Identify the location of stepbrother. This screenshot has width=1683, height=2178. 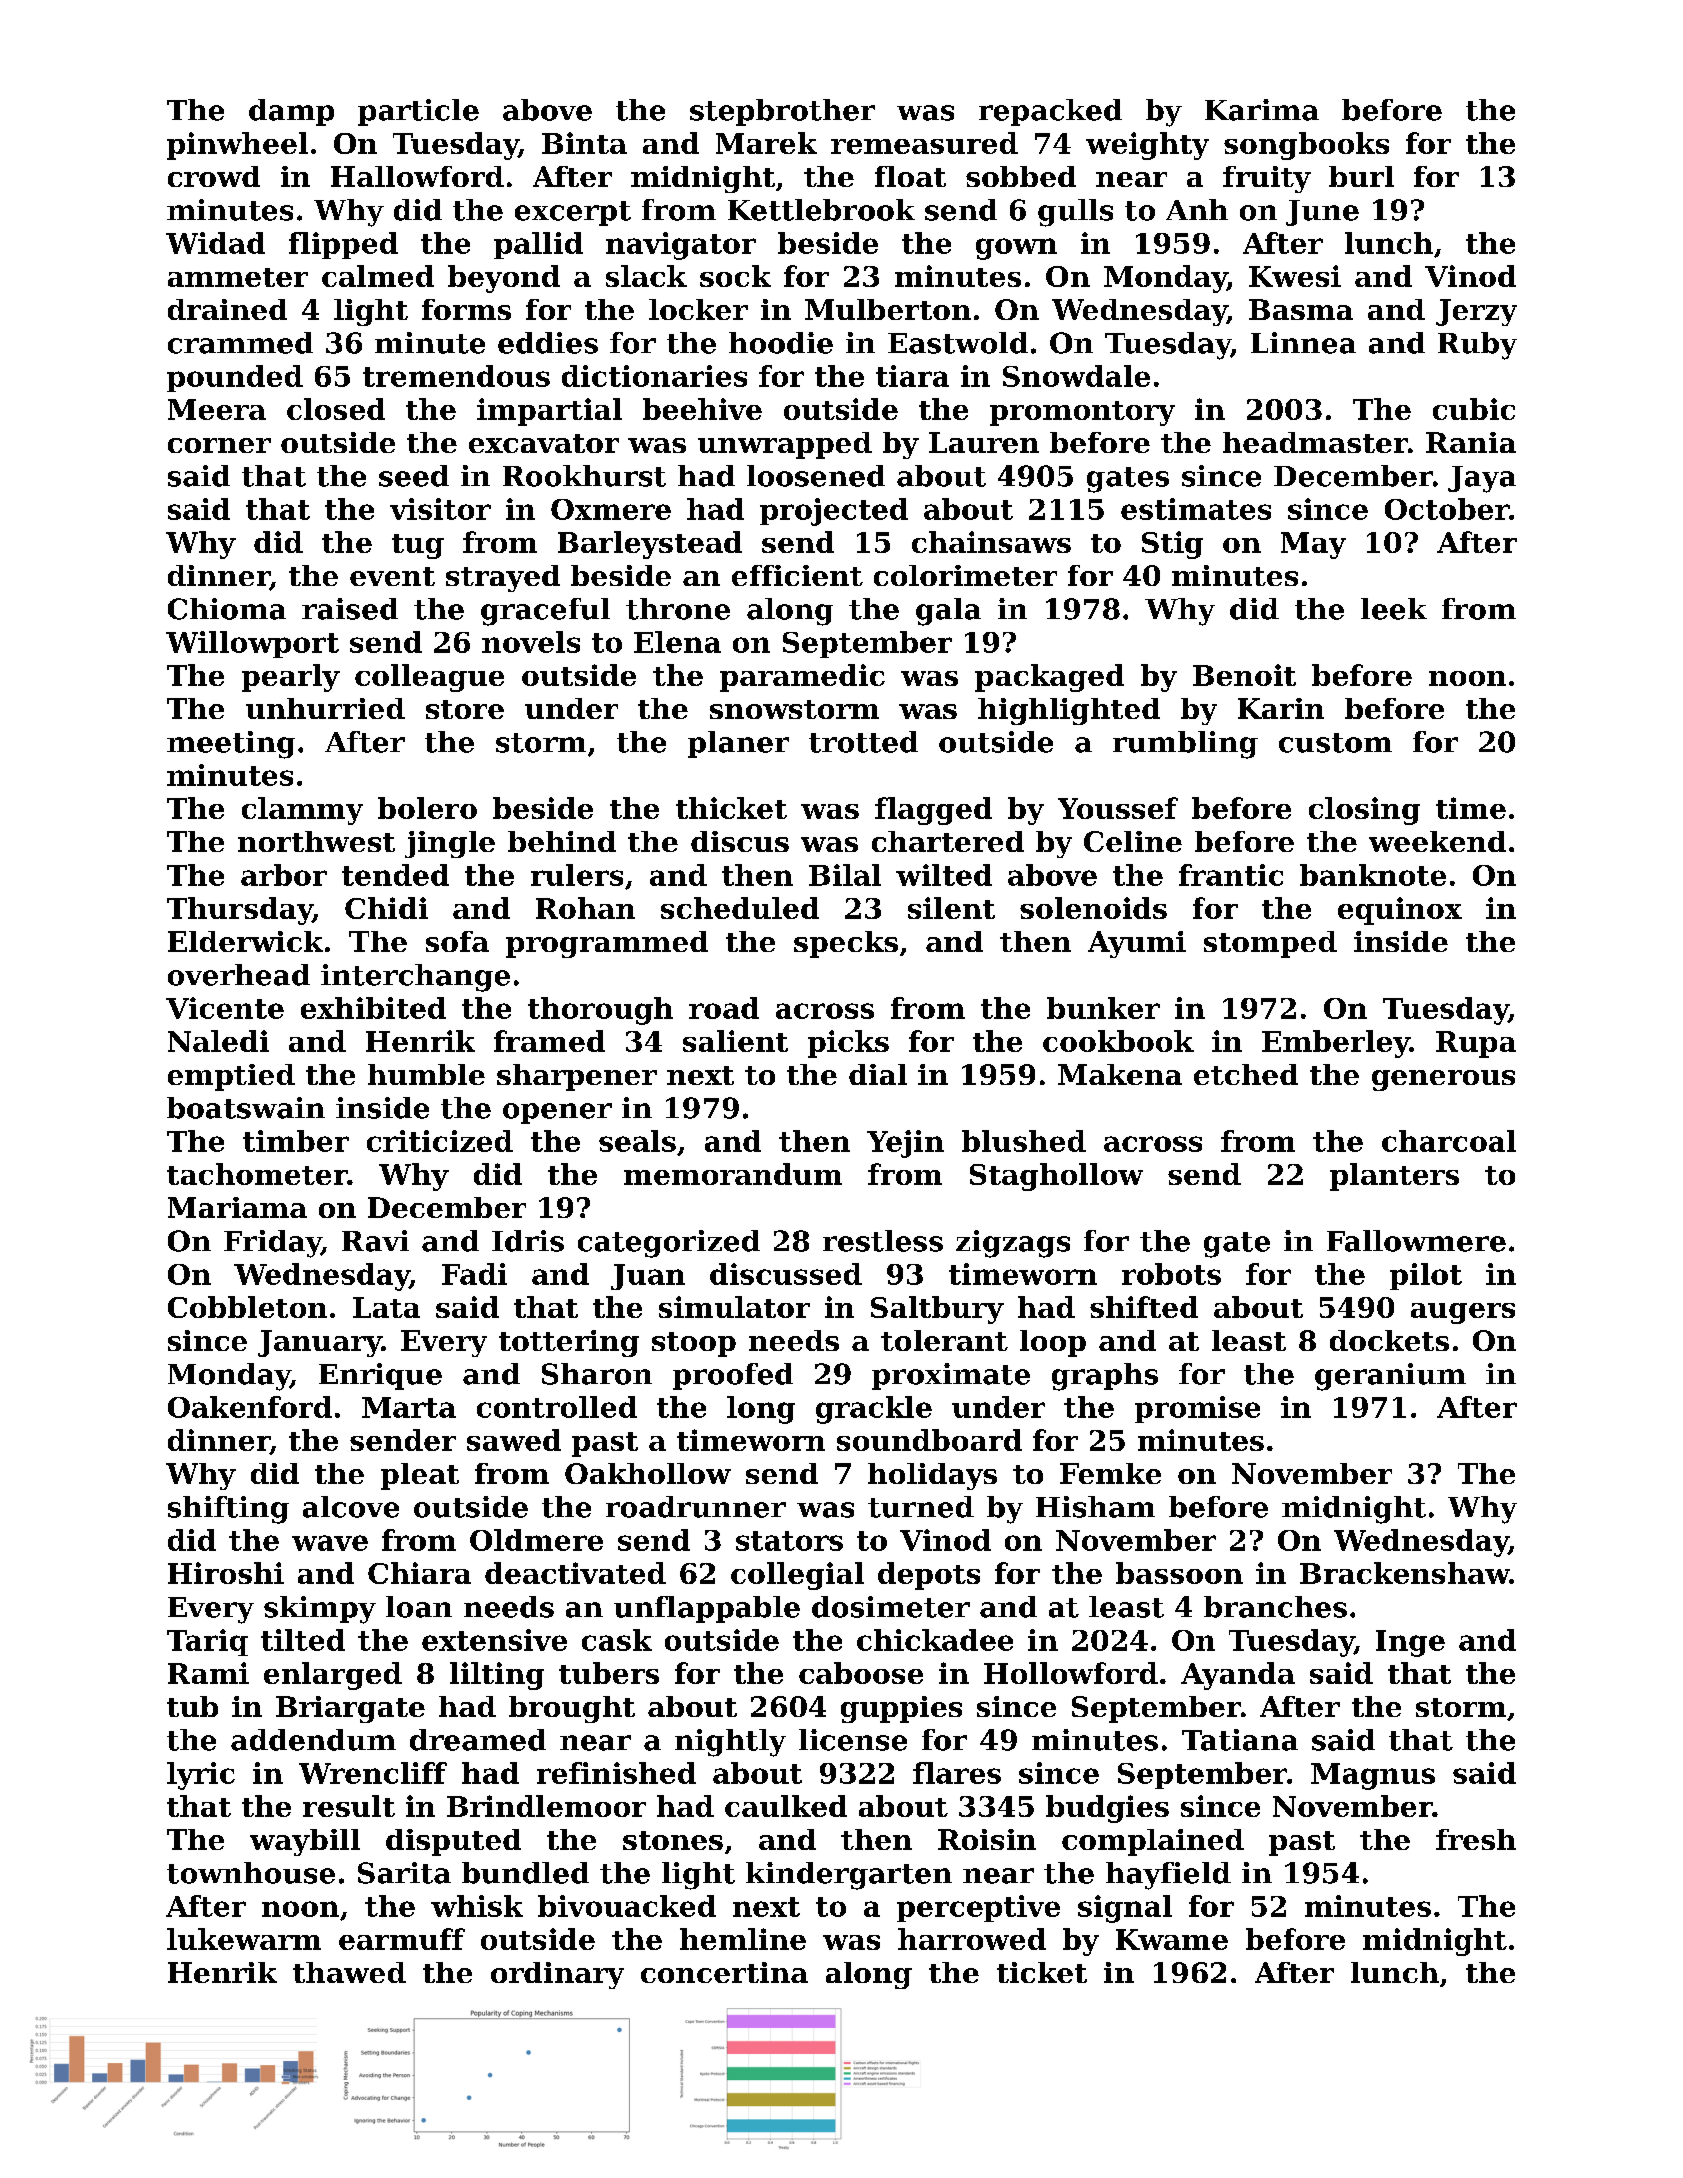
(782, 112).
